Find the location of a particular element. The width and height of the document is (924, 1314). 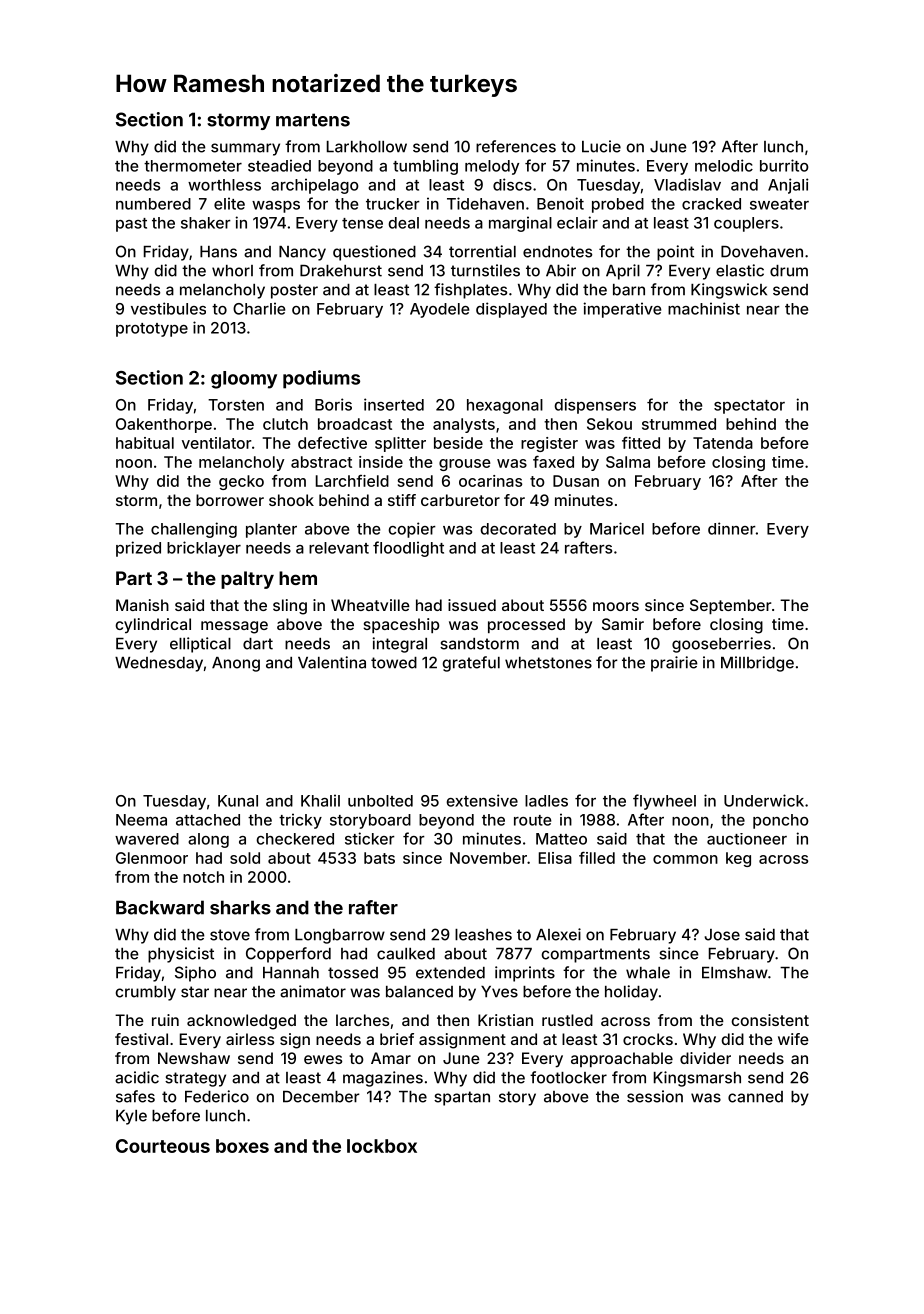

burrito is located at coordinates (784, 165).
